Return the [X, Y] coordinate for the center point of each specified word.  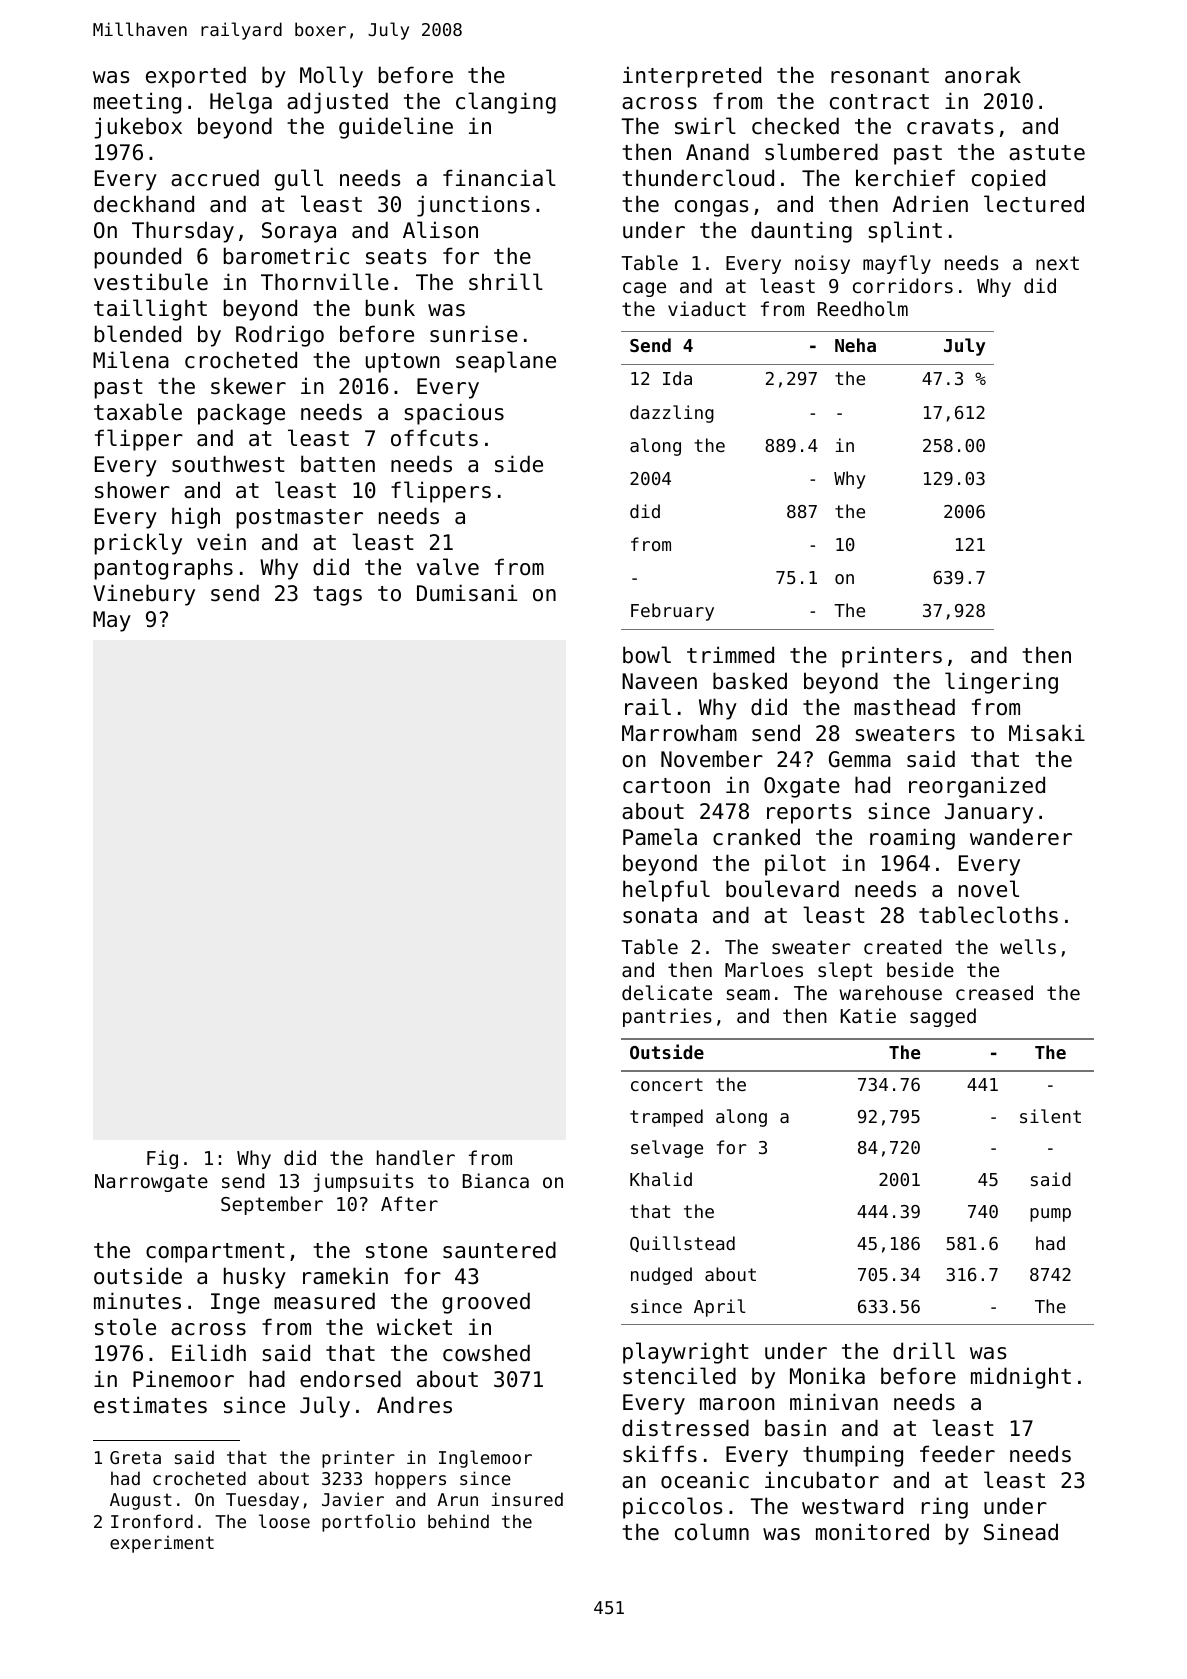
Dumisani [467, 593]
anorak [983, 75]
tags [337, 596]
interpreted [692, 77]
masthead [904, 707]
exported [196, 77]
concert [667, 1084]
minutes [137, 1301]
